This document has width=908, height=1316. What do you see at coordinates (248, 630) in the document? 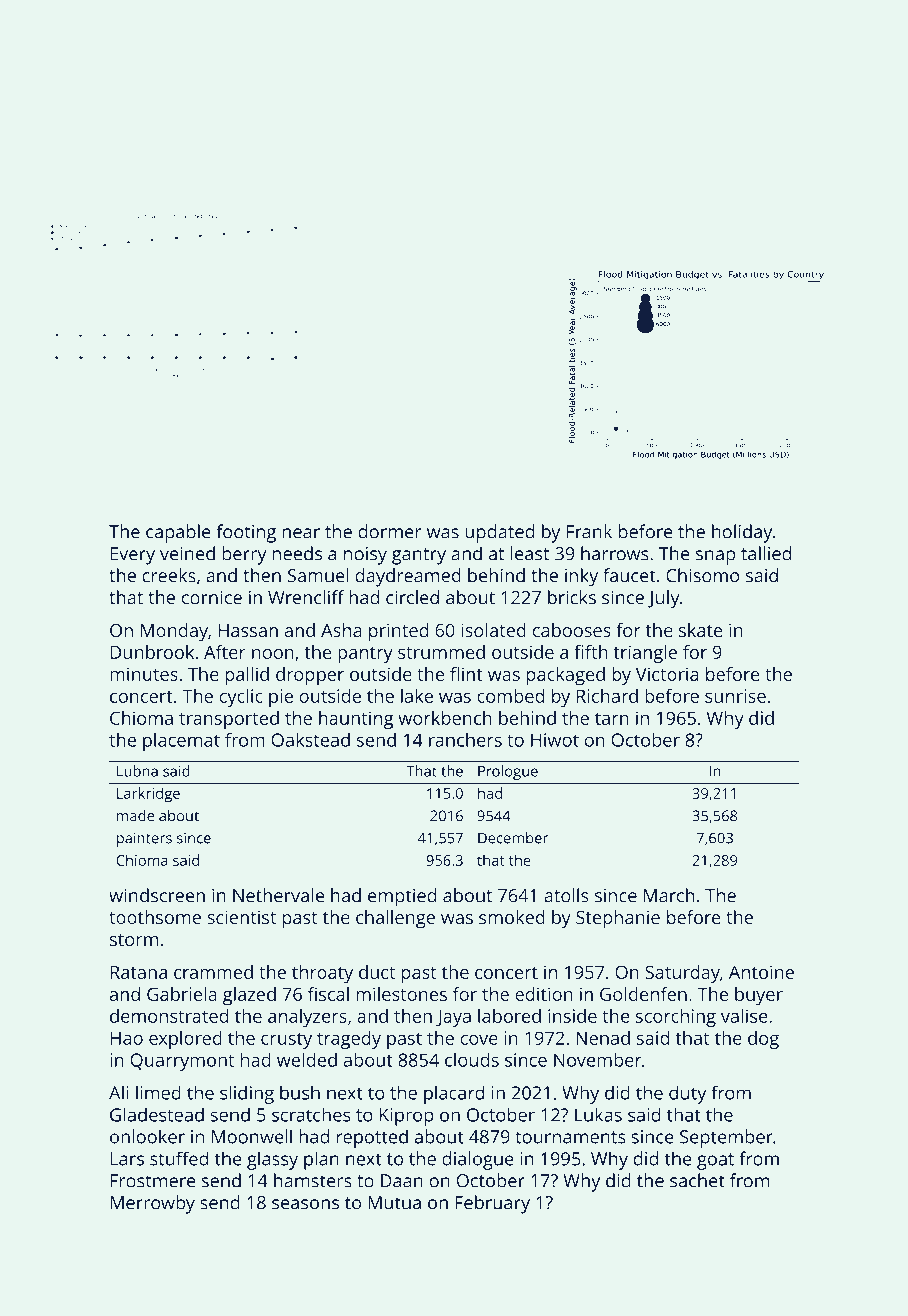
I see `Hassan` at bounding box center [248, 630].
